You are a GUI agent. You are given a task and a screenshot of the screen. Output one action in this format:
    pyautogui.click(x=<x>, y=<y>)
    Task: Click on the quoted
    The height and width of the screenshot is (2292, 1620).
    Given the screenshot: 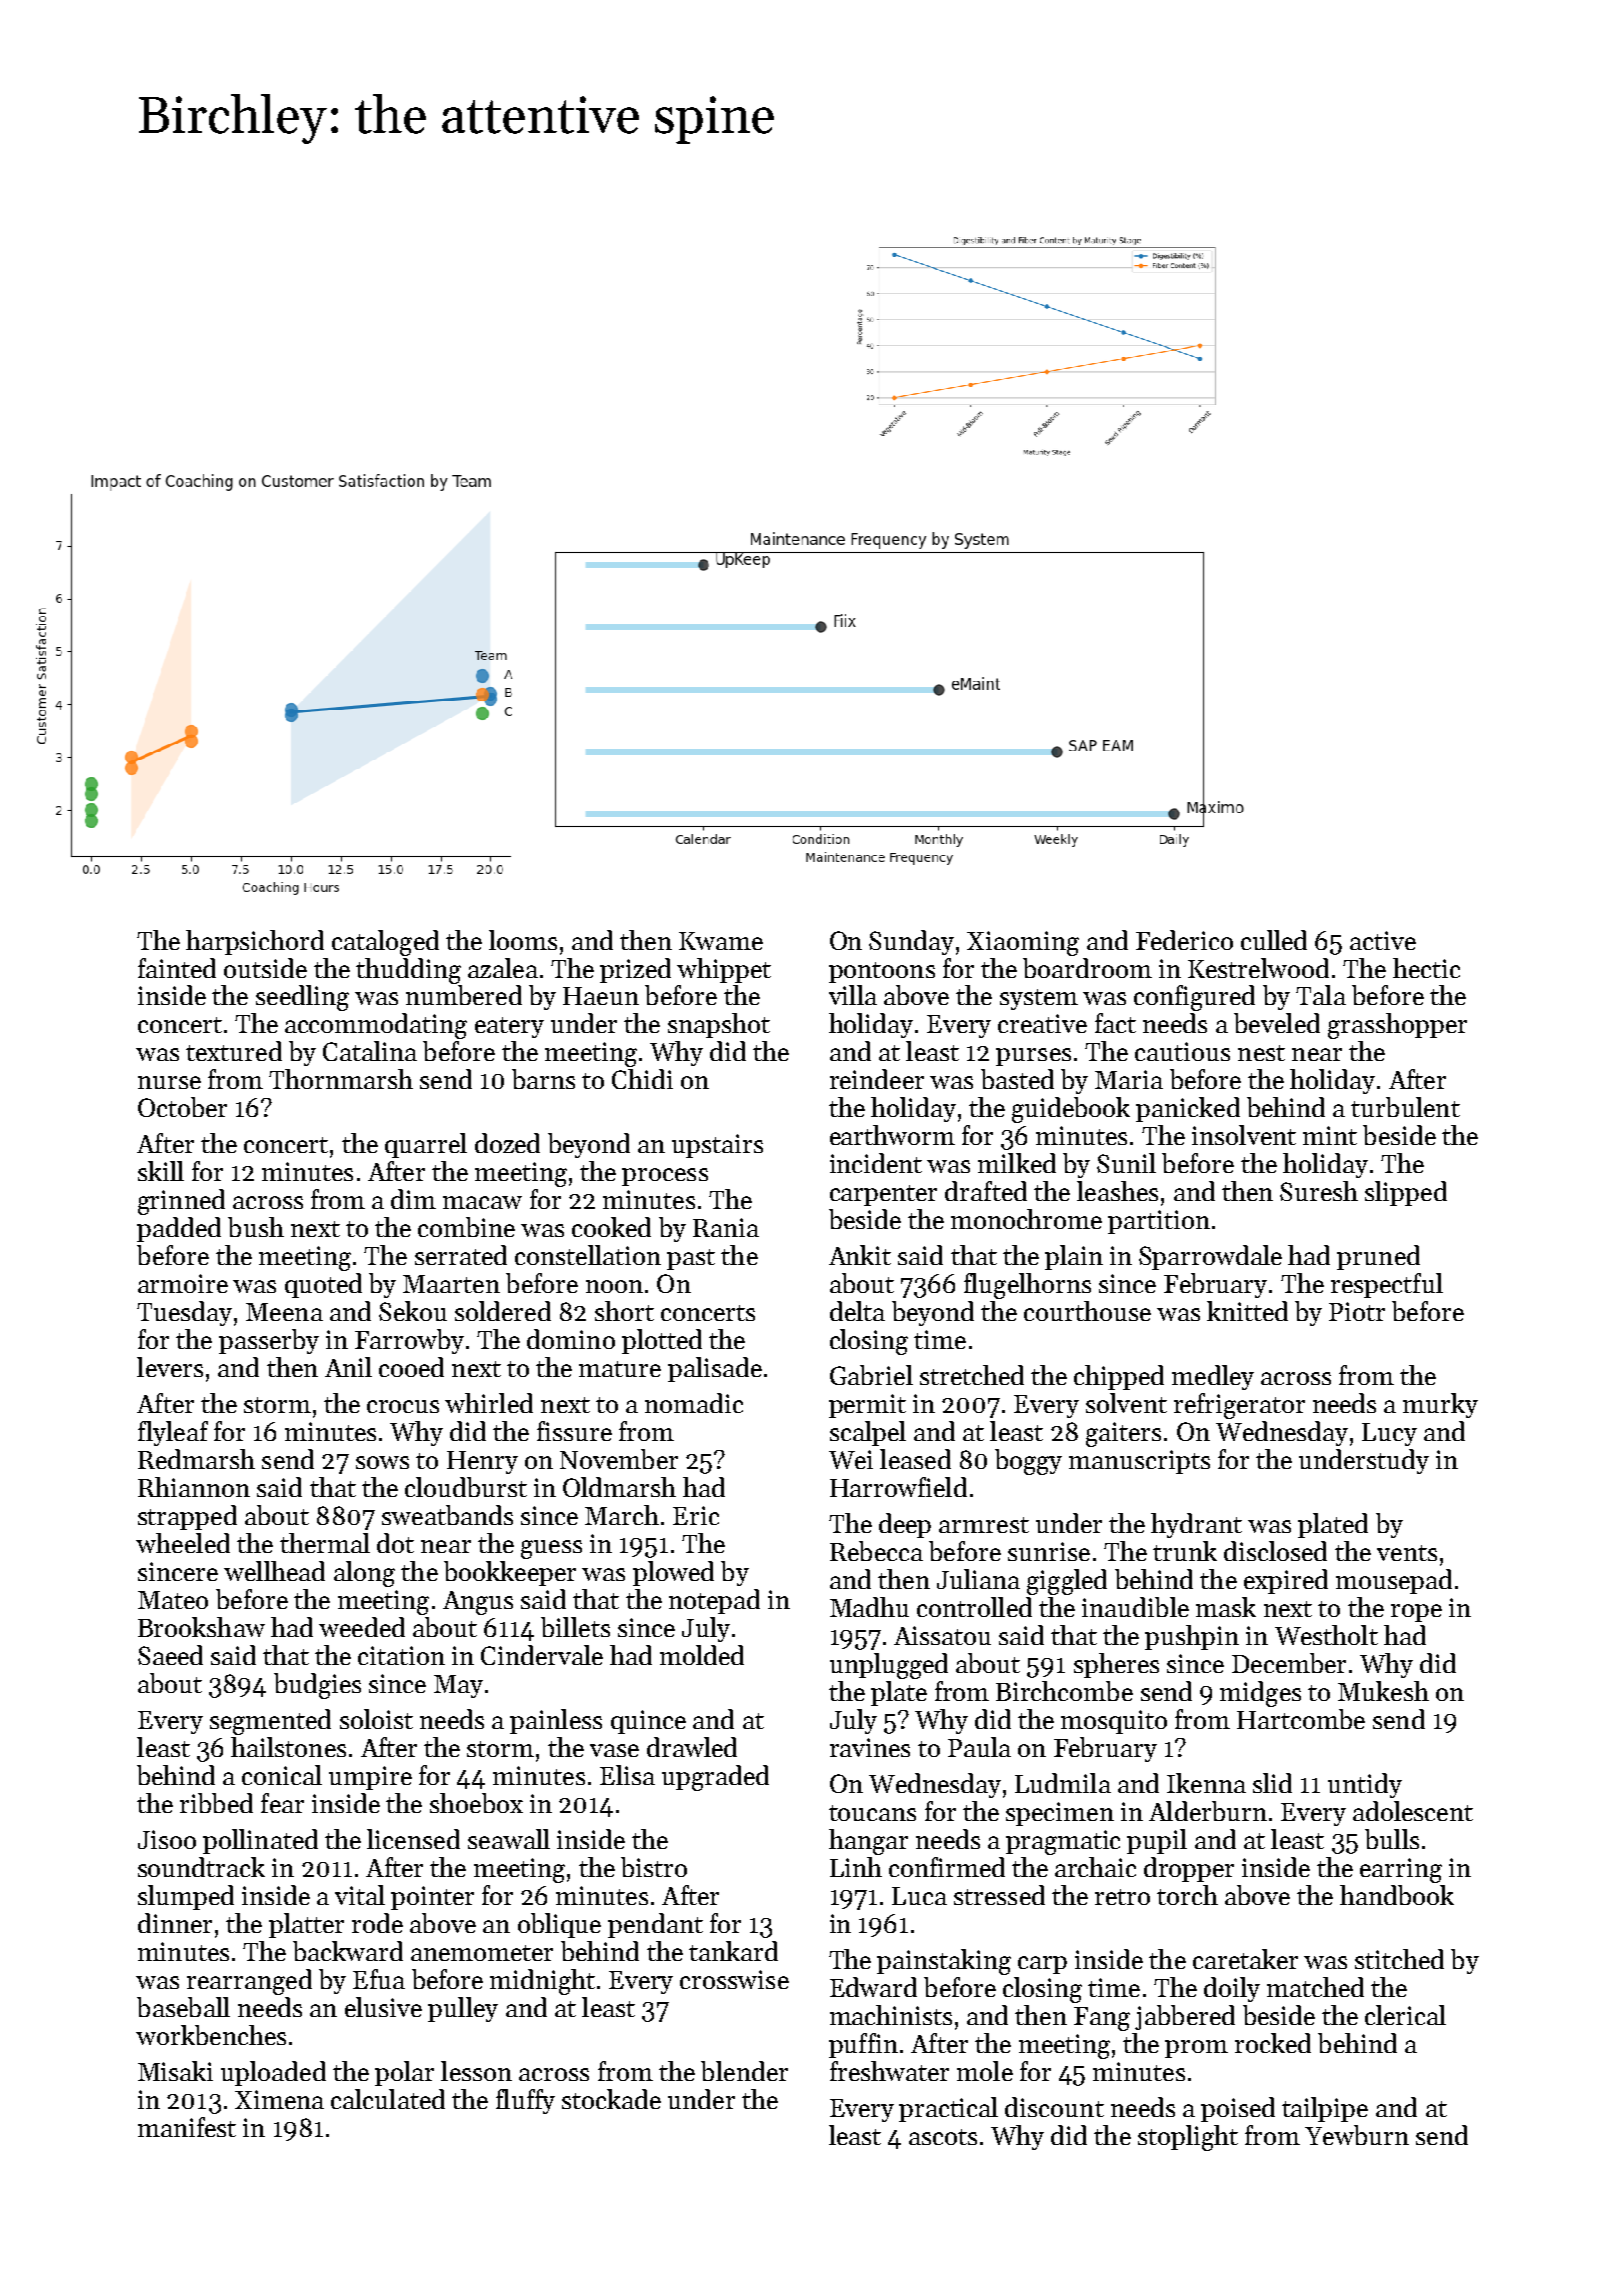 What is the action you would take?
    pyautogui.click(x=323, y=1285)
